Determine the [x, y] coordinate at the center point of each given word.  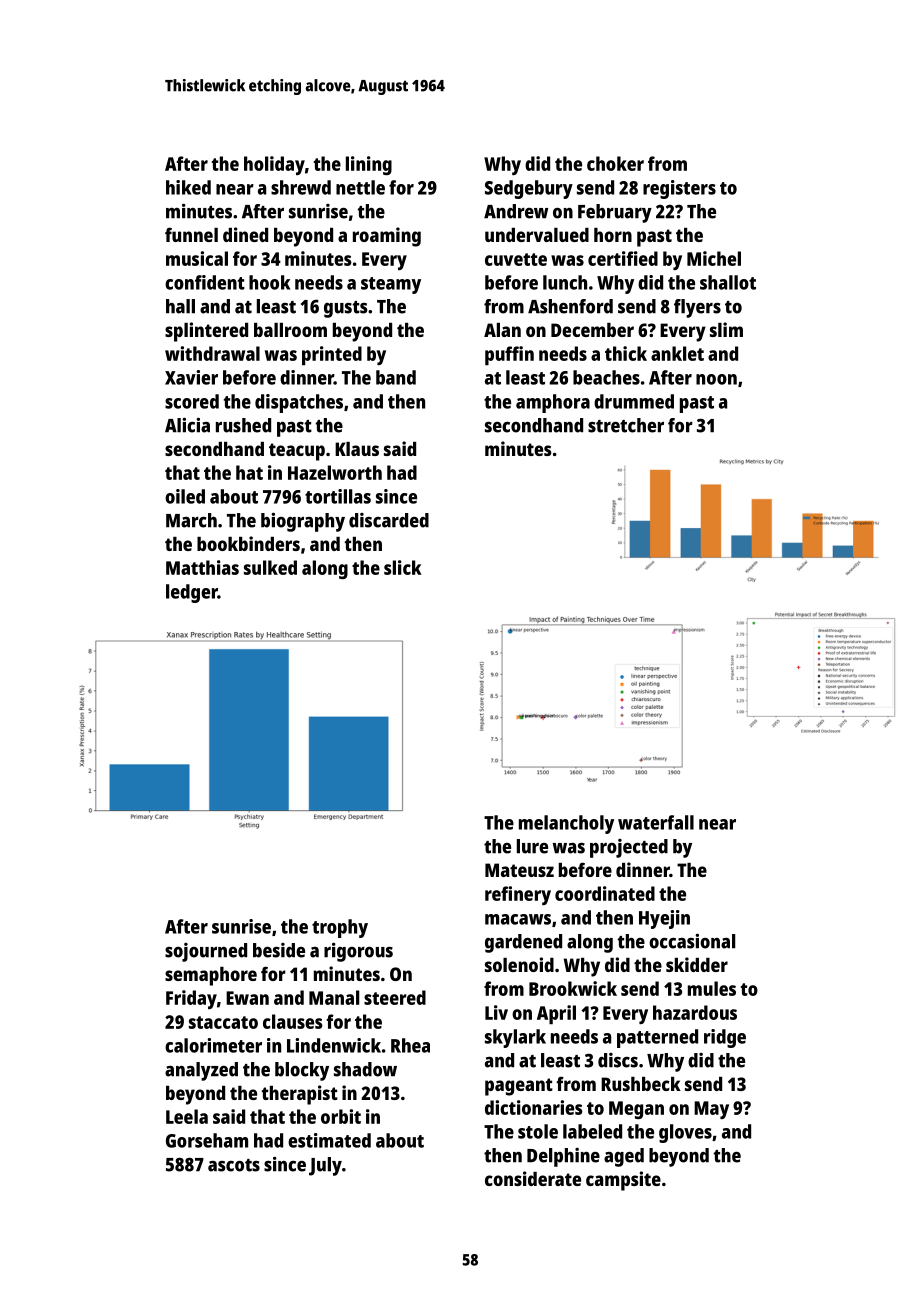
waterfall [656, 822]
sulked [270, 567]
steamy [391, 285]
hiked [188, 187]
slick [403, 567]
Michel [714, 258]
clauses [293, 1021]
